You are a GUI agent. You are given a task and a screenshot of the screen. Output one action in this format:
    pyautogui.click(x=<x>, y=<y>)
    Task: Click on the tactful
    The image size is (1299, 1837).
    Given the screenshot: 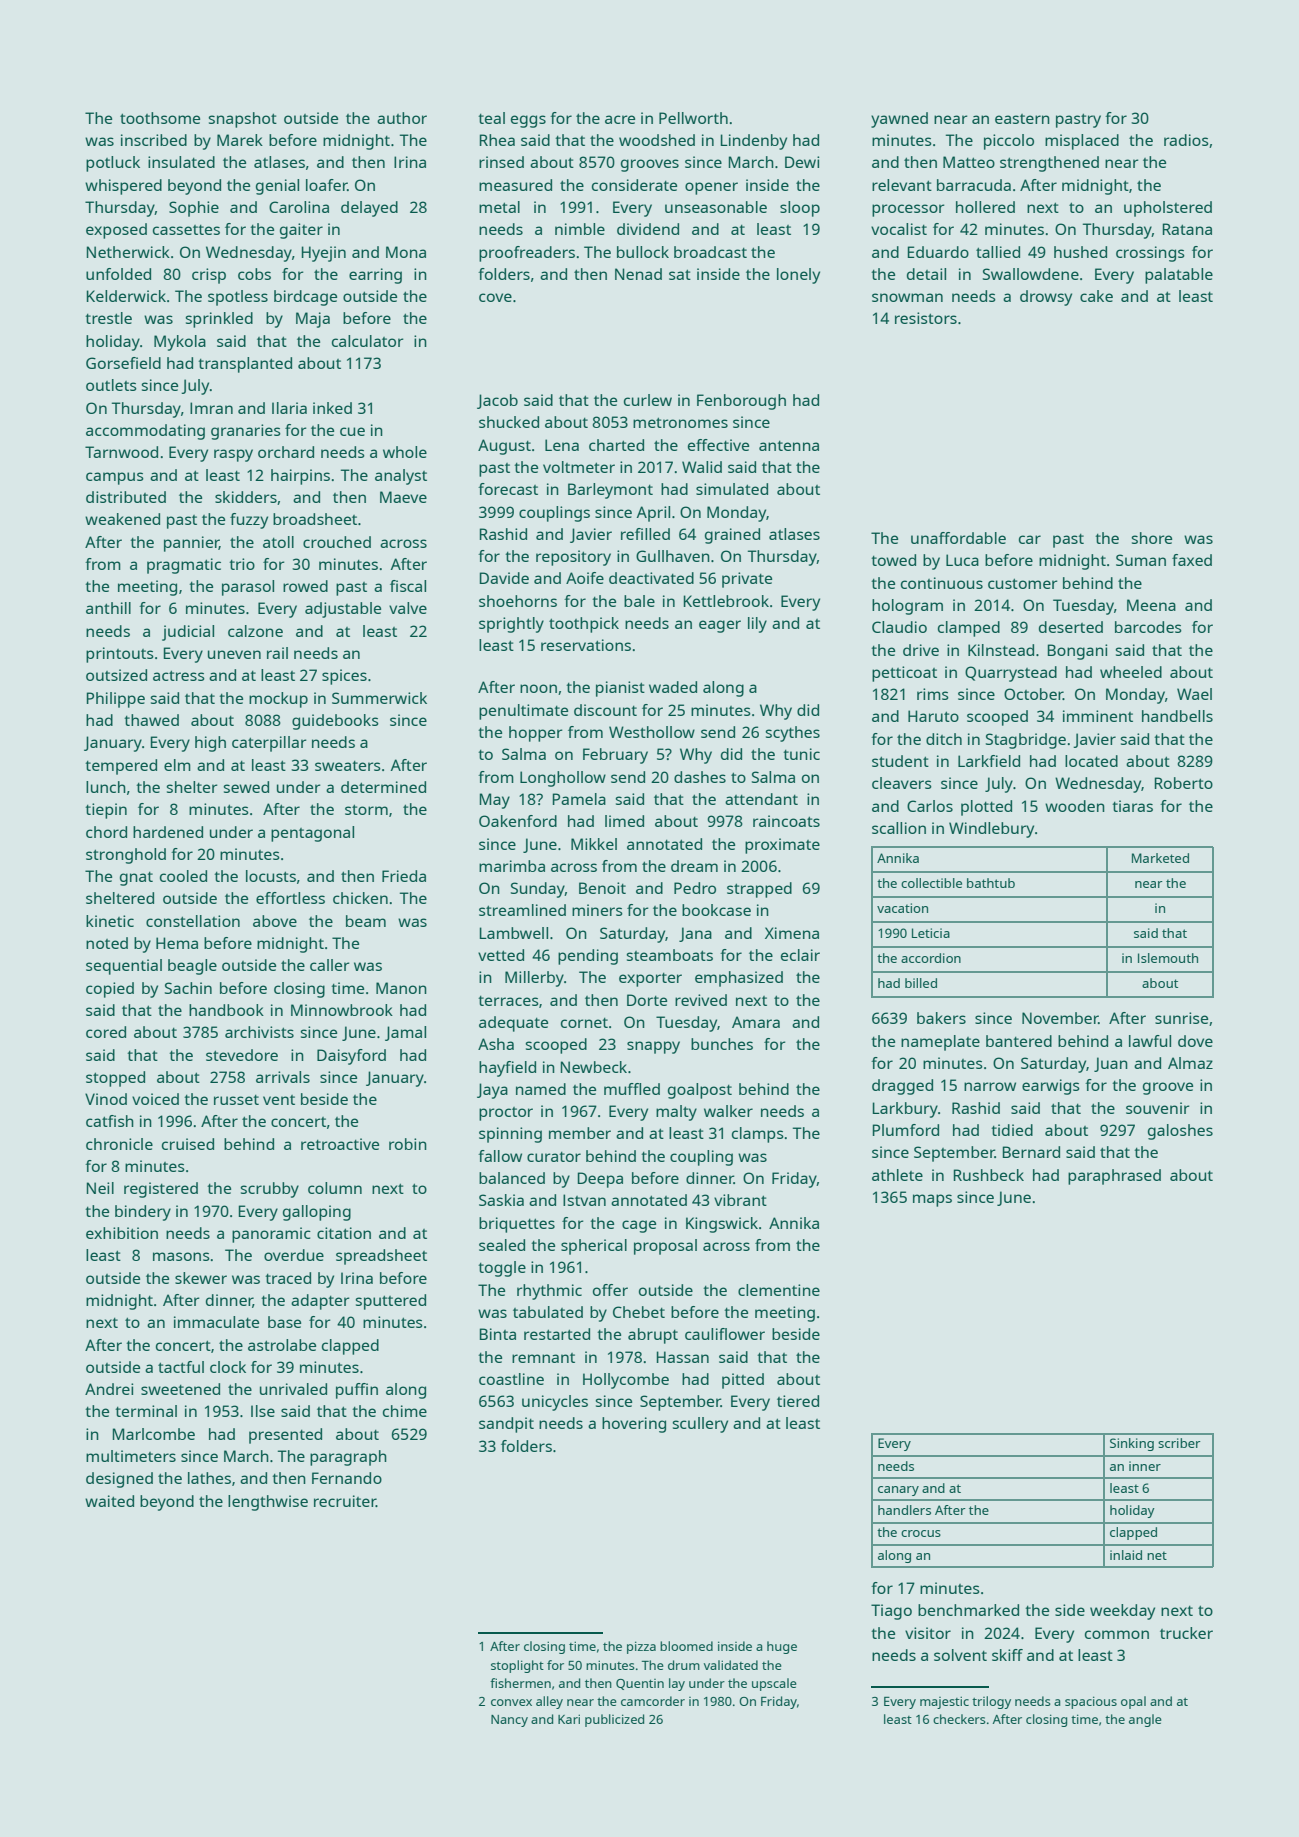 What is the action you would take?
    pyautogui.click(x=181, y=1367)
